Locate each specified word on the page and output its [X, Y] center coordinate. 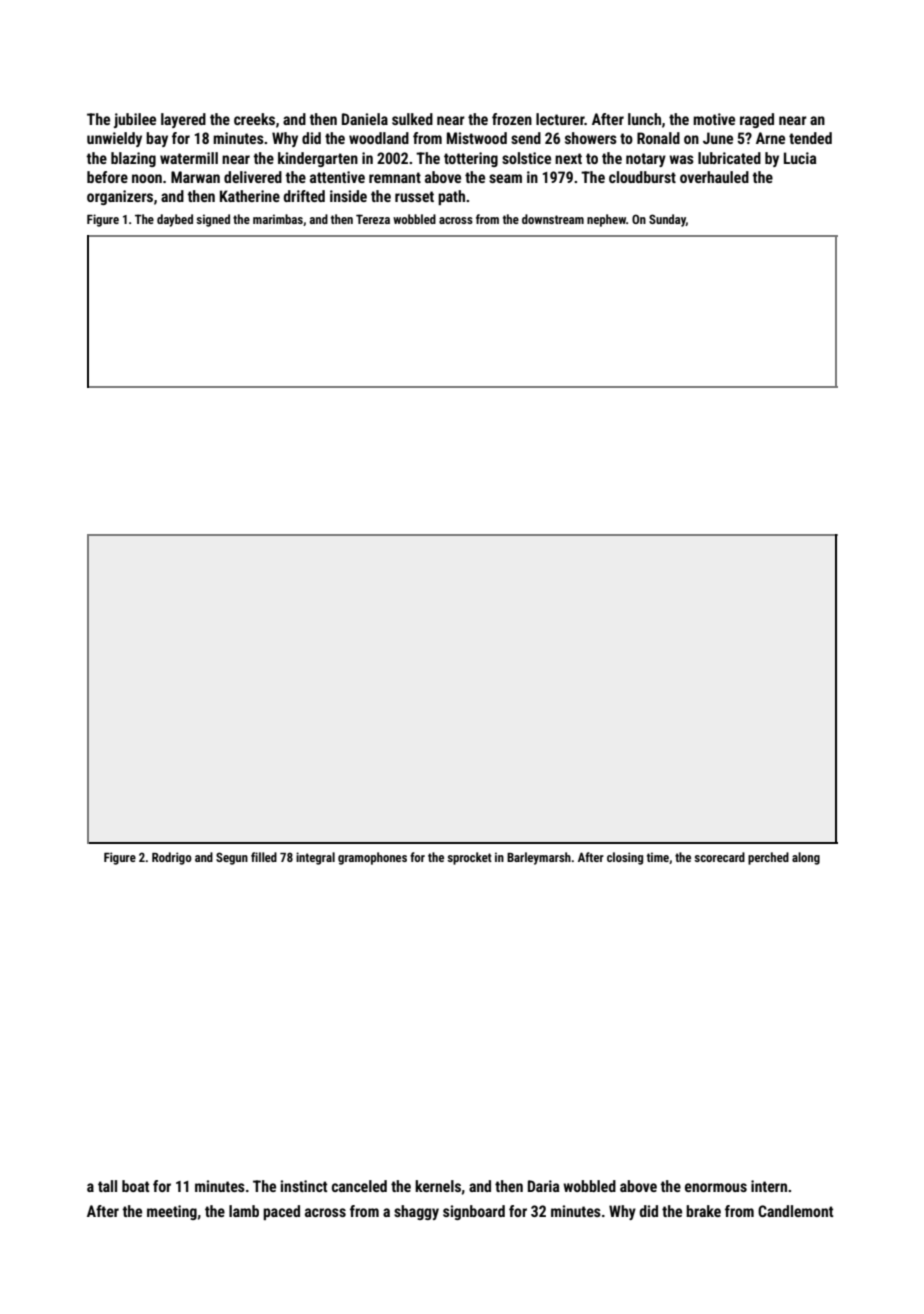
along [806, 858]
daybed [175, 220]
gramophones [372, 858]
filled [264, 857]
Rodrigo [172, 858]
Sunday [667, 220]
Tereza [373, 219]
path [451, 197]
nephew [606, 220]
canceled [359, 1186]
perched [768, 858]
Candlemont [795, 1211]
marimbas [278, 219]
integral [315, 858]
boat [135, 1186]
